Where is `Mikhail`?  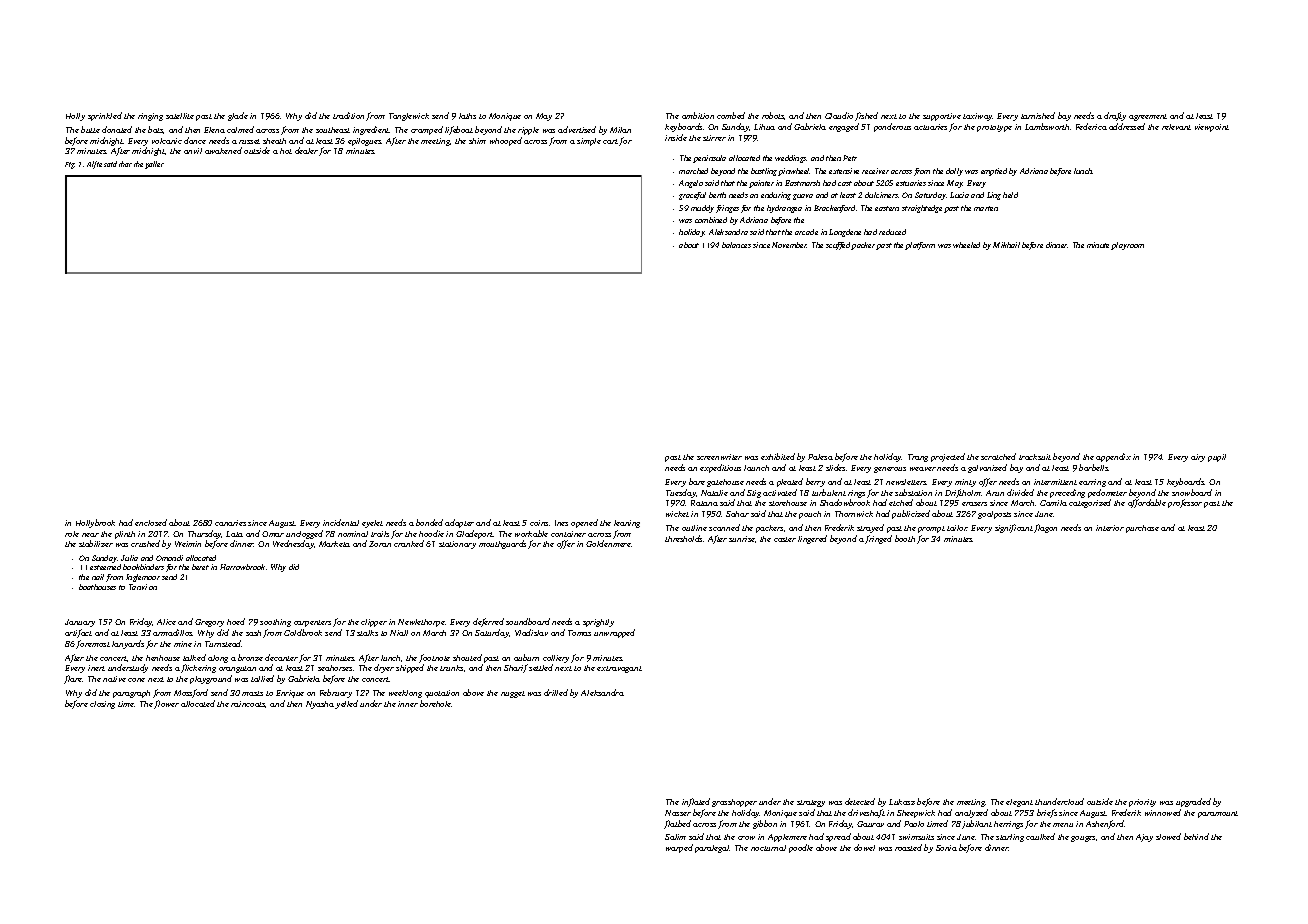 Mikhail is located at coordinates (1006, 245).
